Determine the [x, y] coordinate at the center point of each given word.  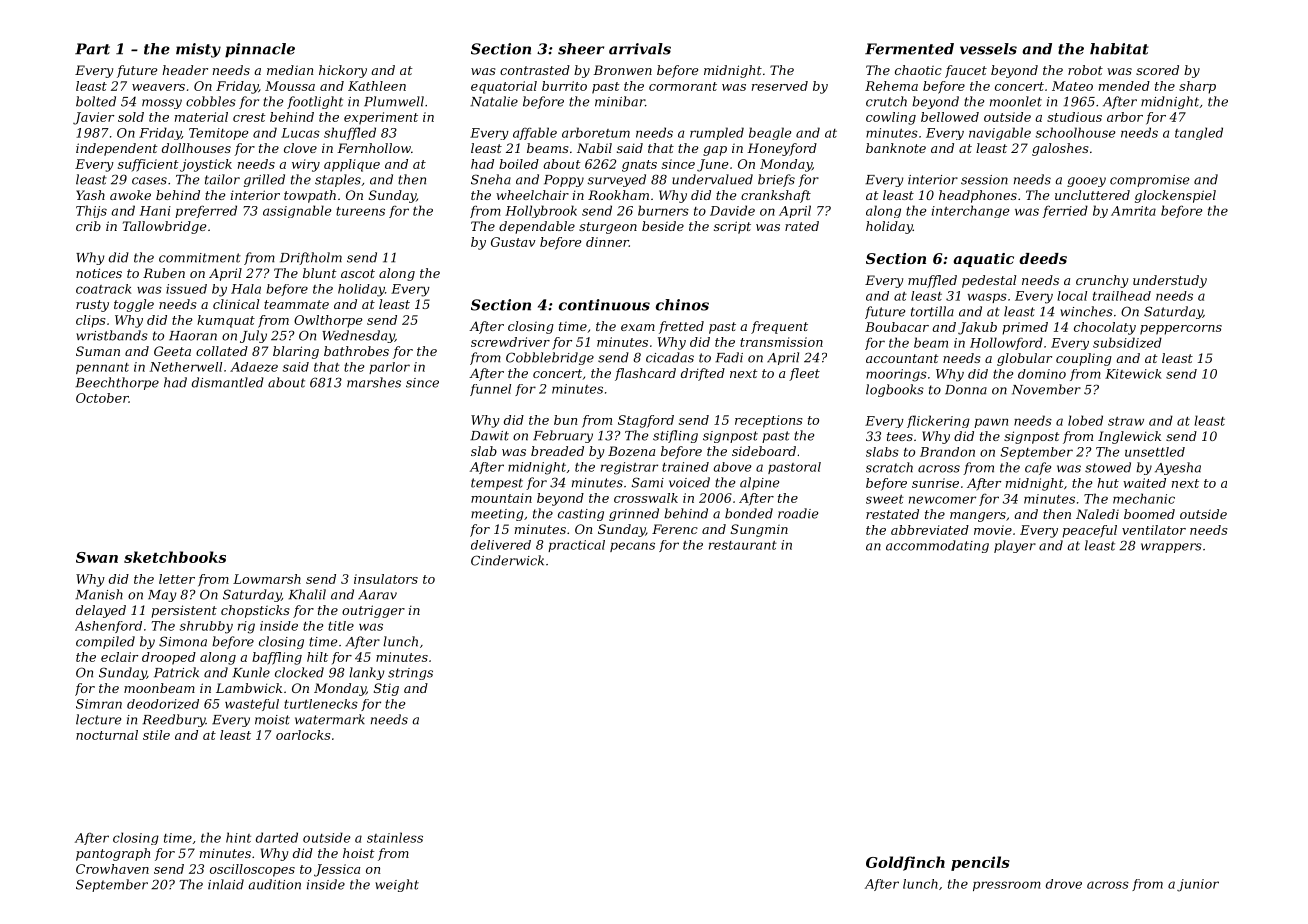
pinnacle [260, 50]
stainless [395, 837]
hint [238, 837]
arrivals [640, 49]
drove [1064, 884]
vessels [988, 49]
